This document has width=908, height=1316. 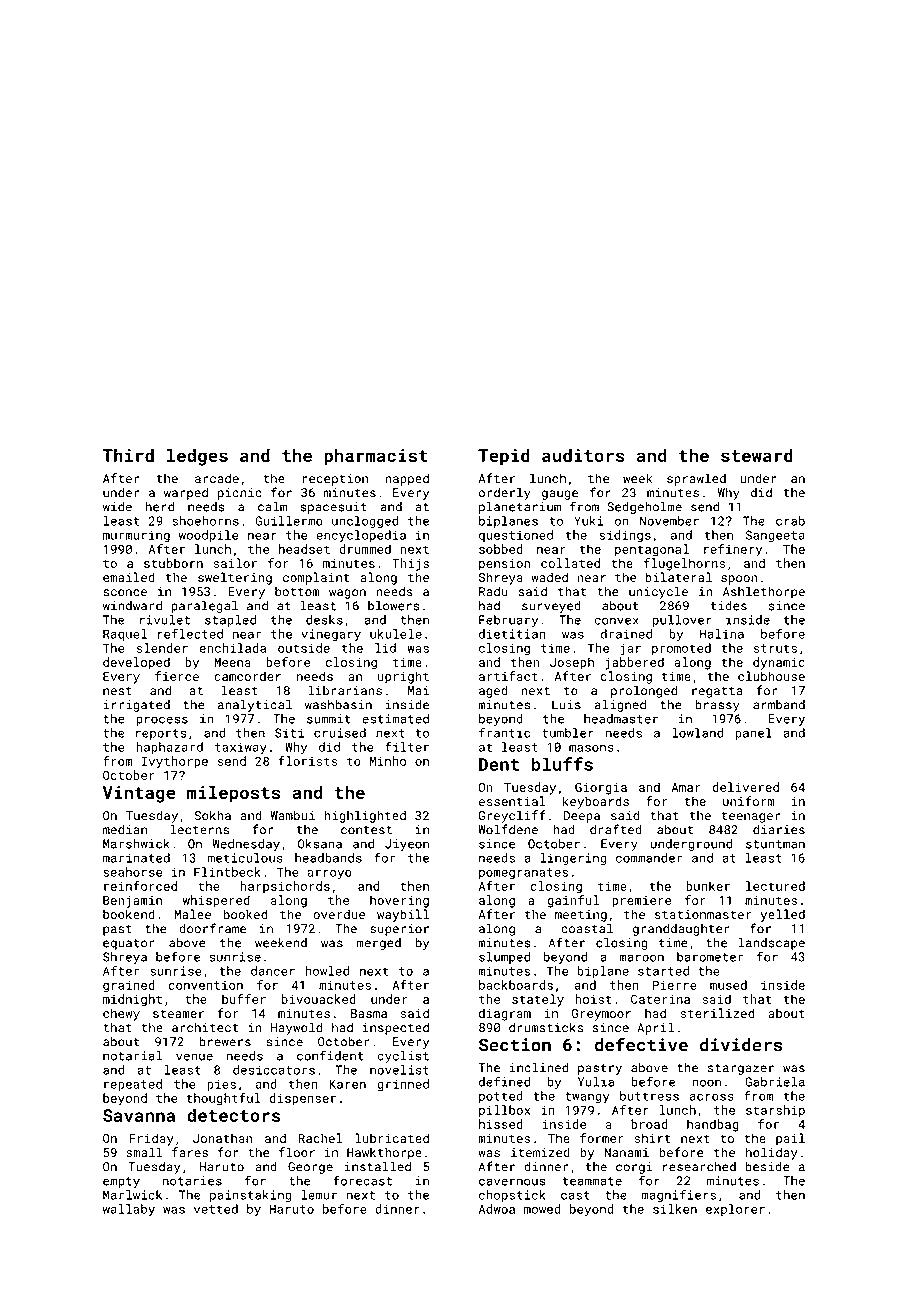 I want to click on Third, so click(x=128, y=455).
